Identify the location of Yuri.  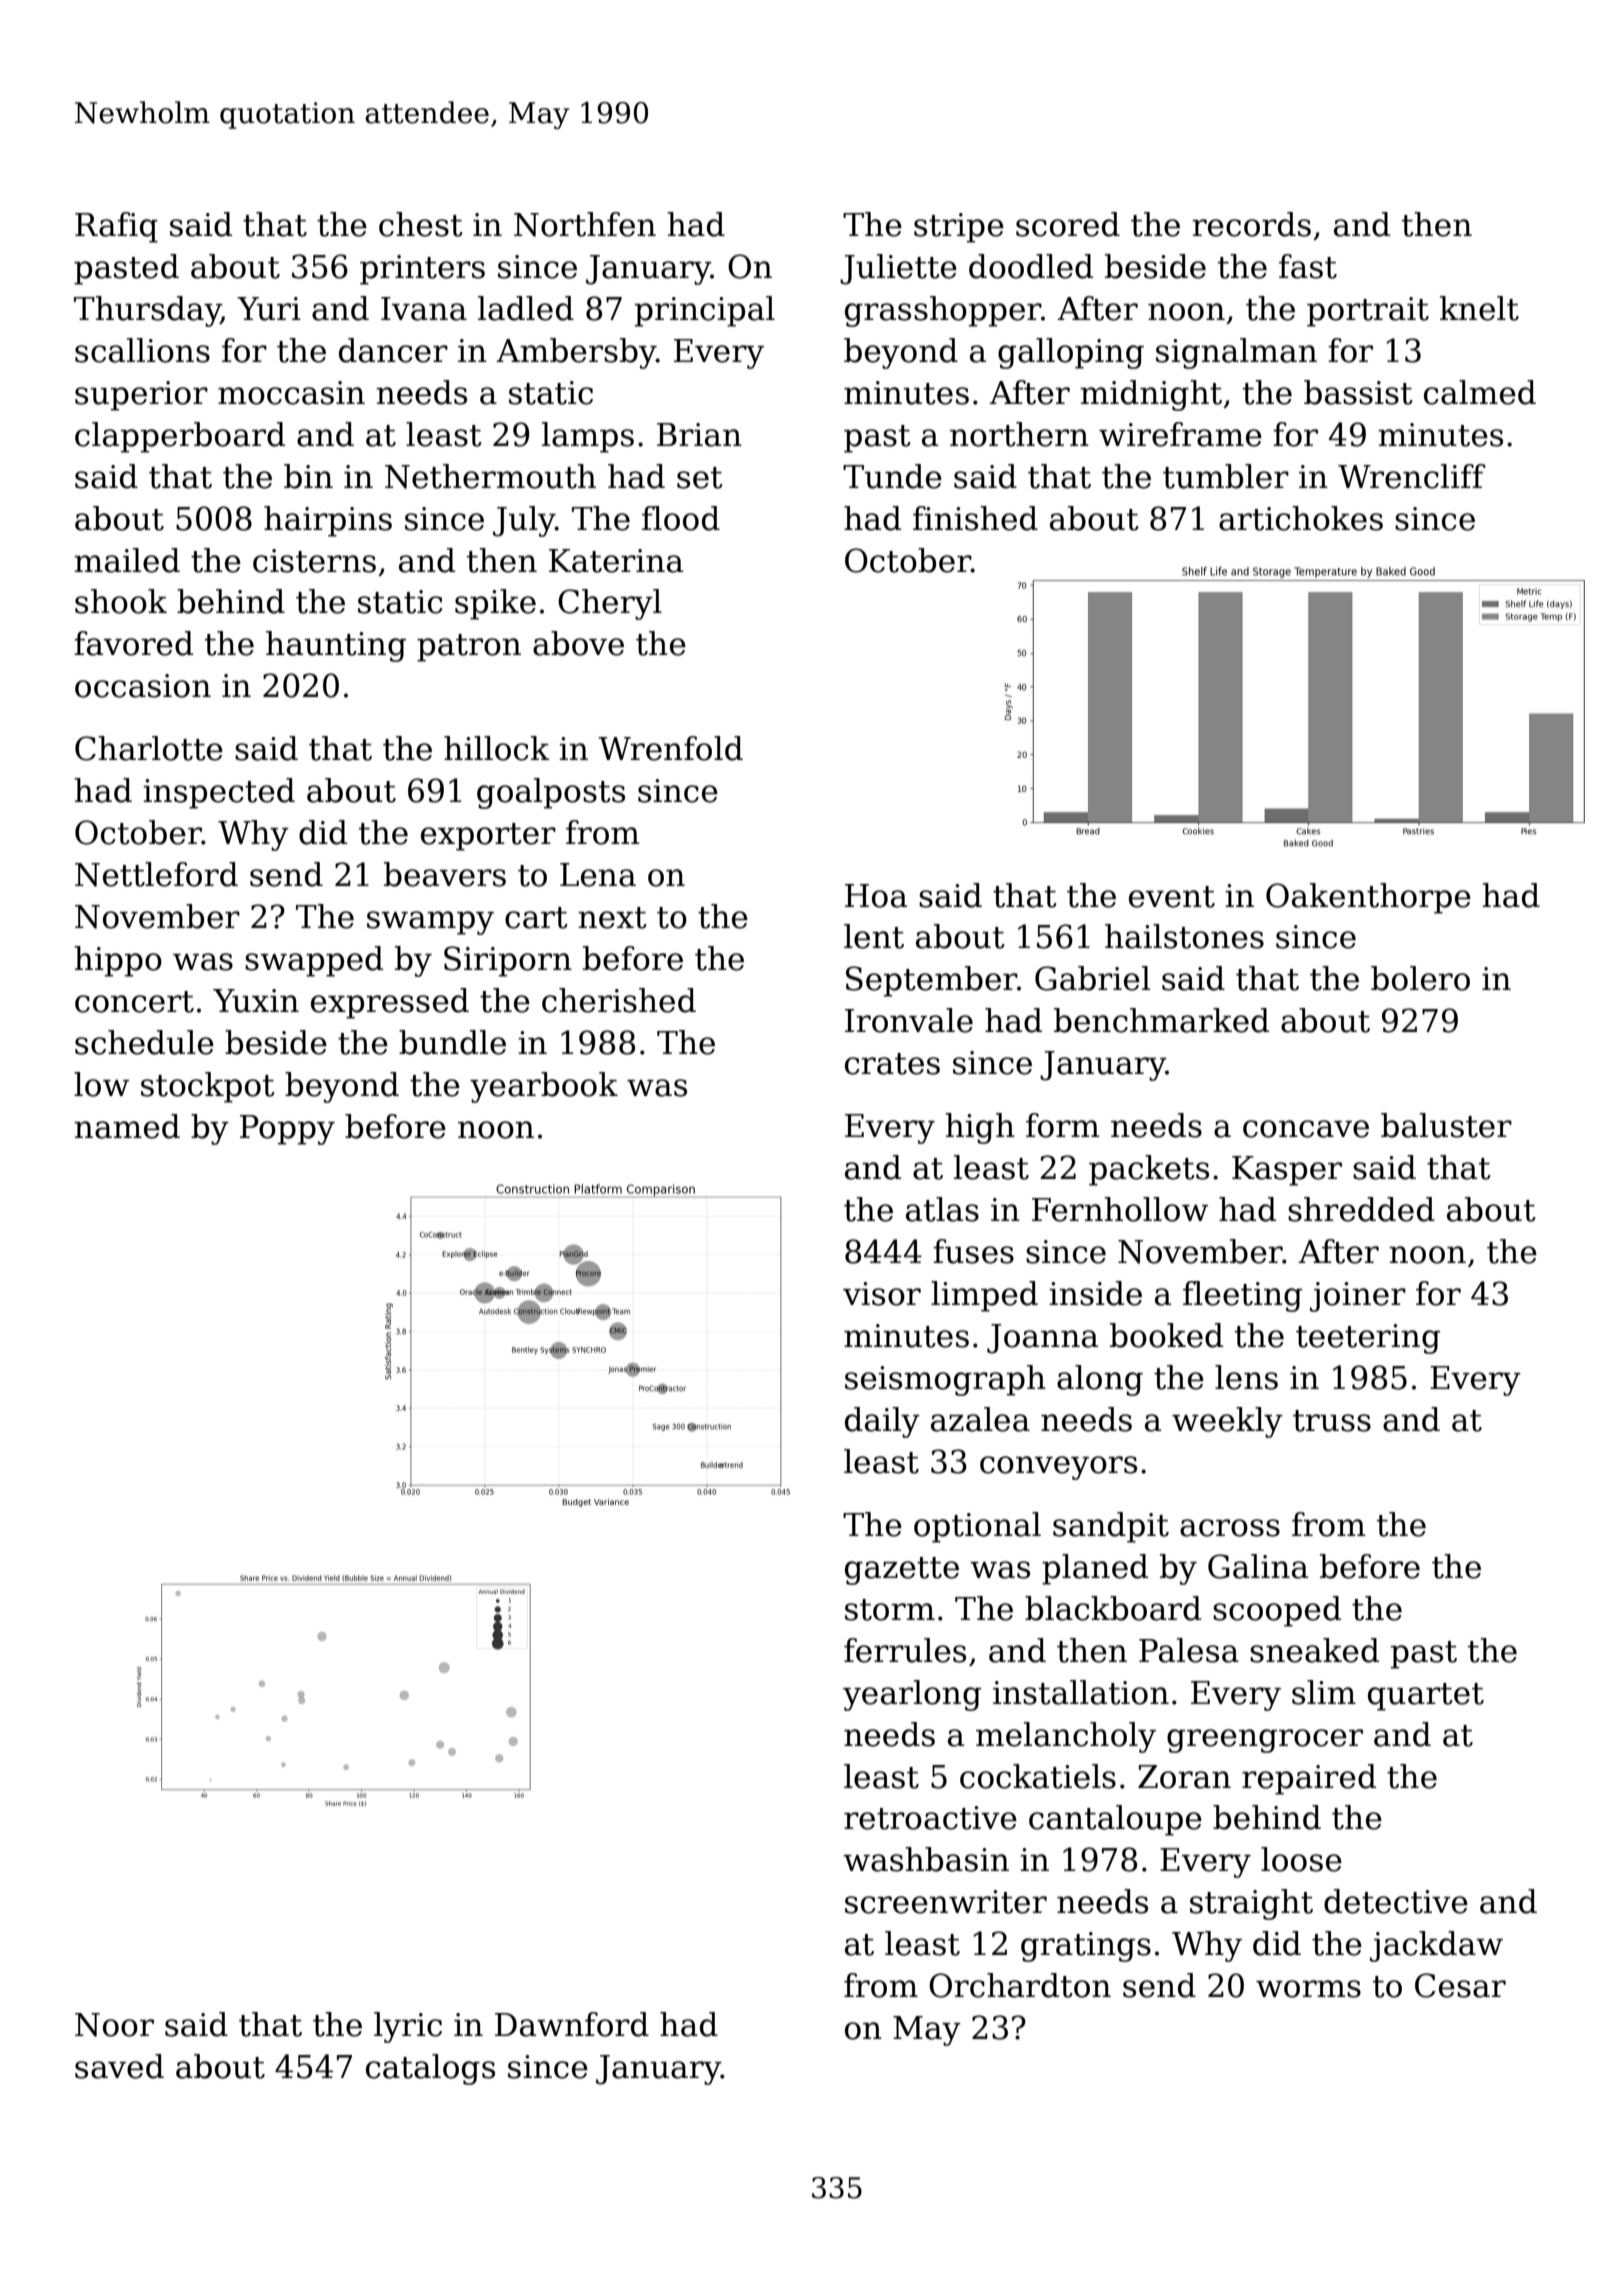
(269, 309).
